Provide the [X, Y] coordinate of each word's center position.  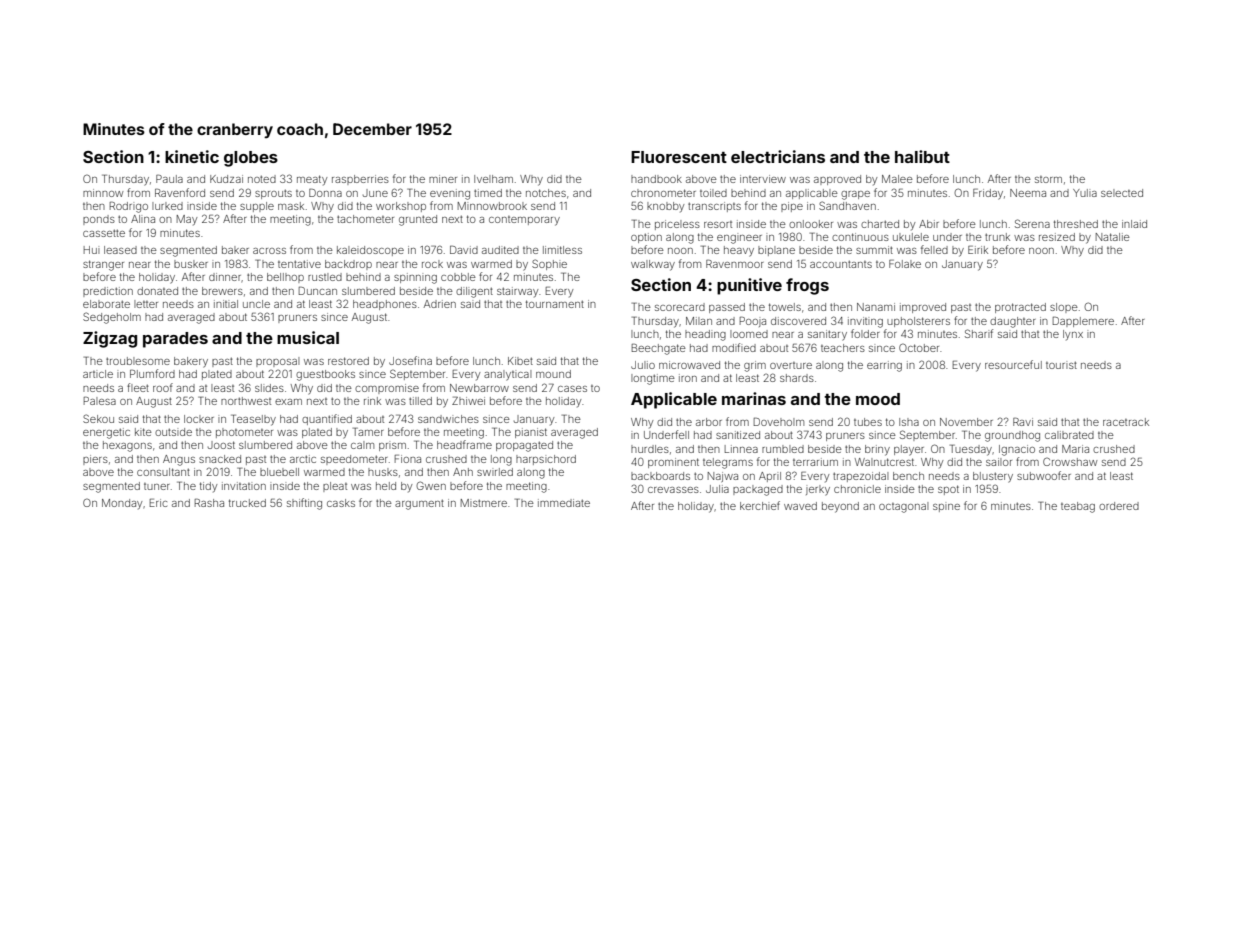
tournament [555, 304]
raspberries [360, 180]
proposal [278, 362]
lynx [1073, 335]
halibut [922, 156]
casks [341, 503]
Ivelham [493, 179]
